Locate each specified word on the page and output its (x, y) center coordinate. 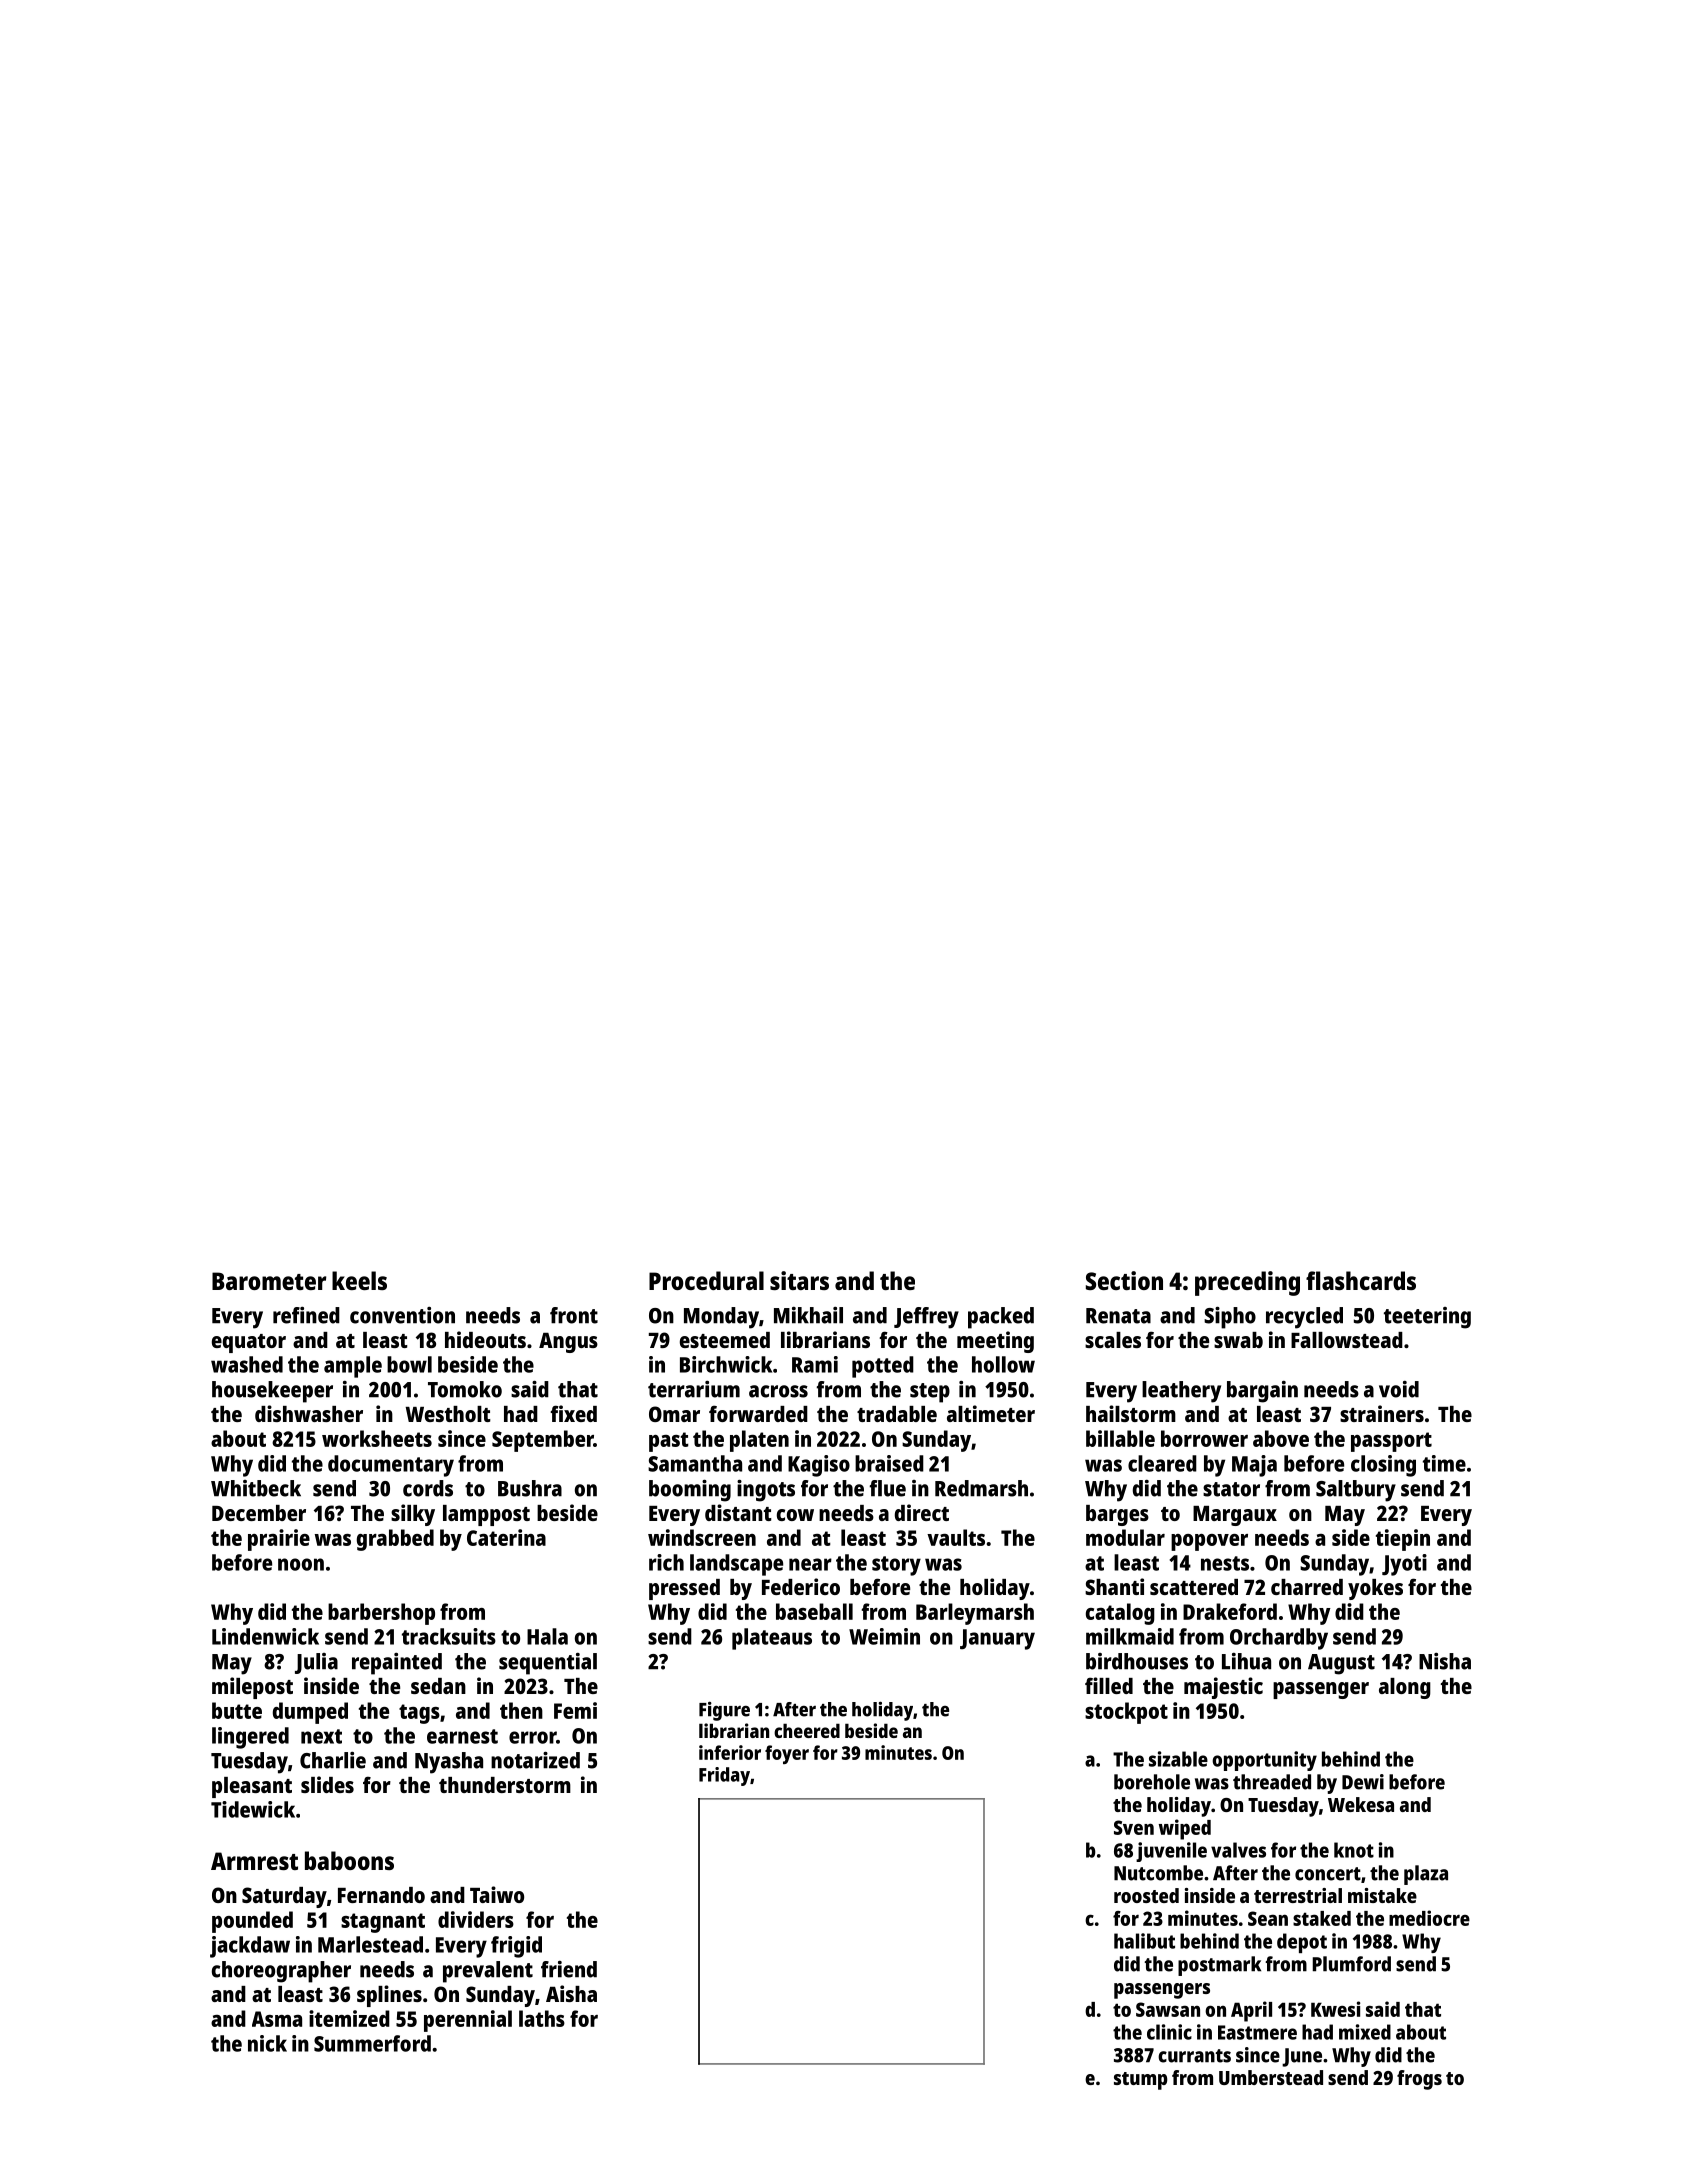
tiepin (1403, 1540)
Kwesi (1335, 2009)
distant (738, 1512)
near (810, 1564)
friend (569, 1969)
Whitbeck (256, 1488)
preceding (1247, 1283)
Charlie (333, 1760)
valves (1238, 1850)
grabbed (395, 1540)
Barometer (269, 1281)
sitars (799, 1280)
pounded (252, 1922)
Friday (724, 1776)
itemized (349, 2018)
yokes (1375, 1589)
